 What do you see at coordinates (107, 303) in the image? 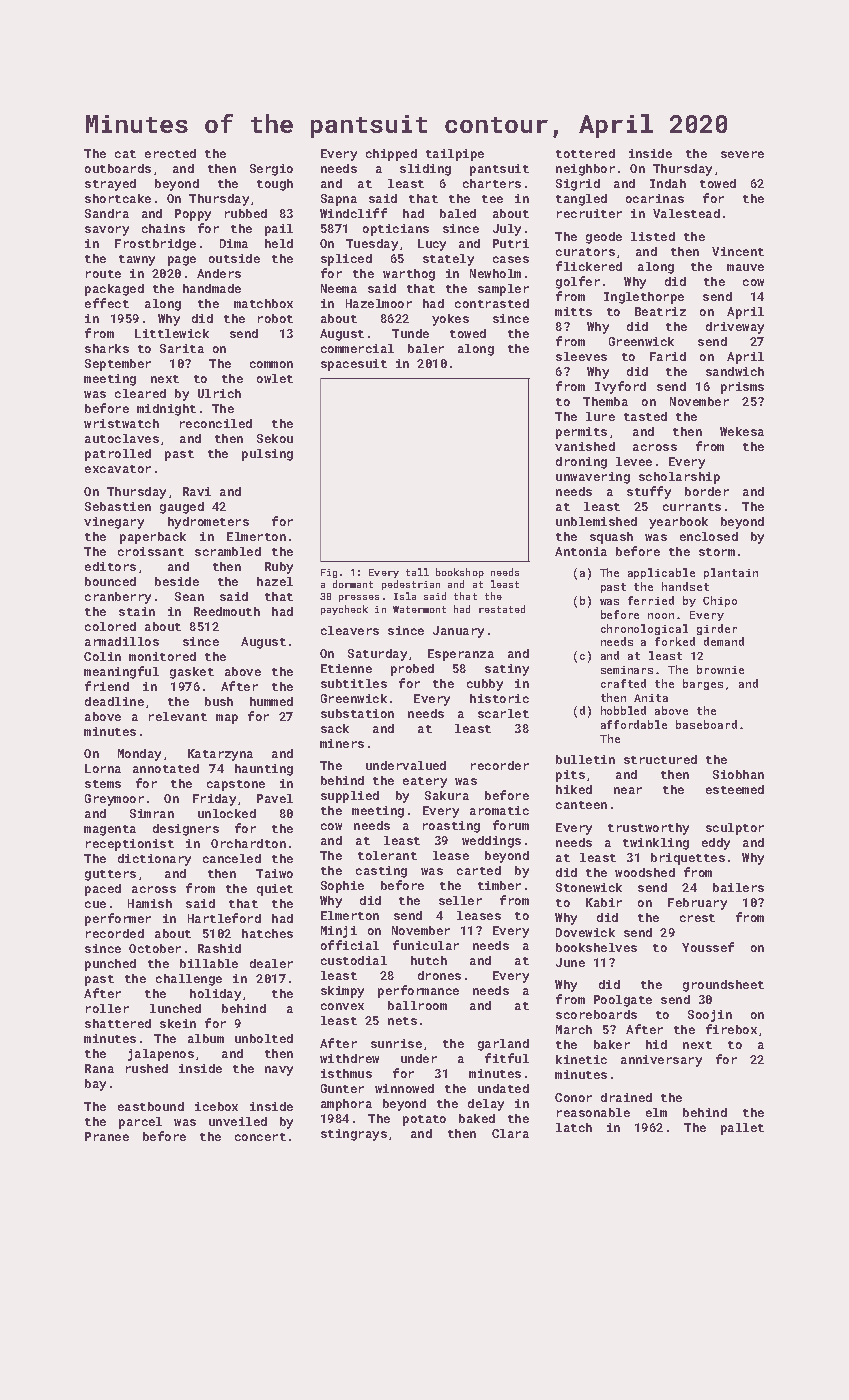
I see `effect` at bounding box center [107, 303].
